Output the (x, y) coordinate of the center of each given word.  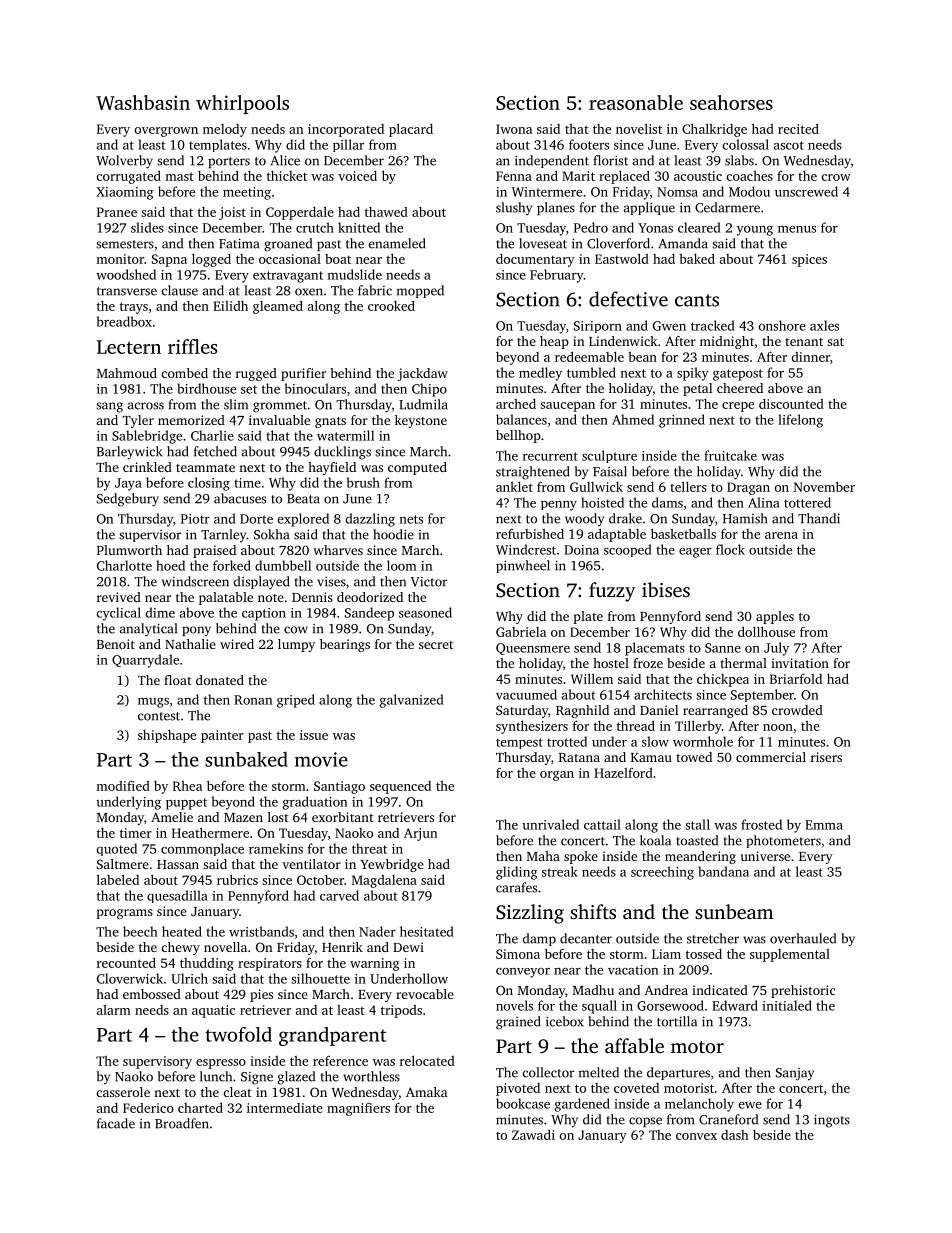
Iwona (514, 129)
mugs (153, 703)
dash (735, 1135)
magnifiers (358, 1109)
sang (109, 407)
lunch (216, 1076)
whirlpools (242, 104)
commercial (771, 757)
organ (557, 776)
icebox (565, 1021)
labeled (118, 879)
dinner (810, 357)
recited (798, 128)
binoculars (315, 388)
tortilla (677, 1021)
